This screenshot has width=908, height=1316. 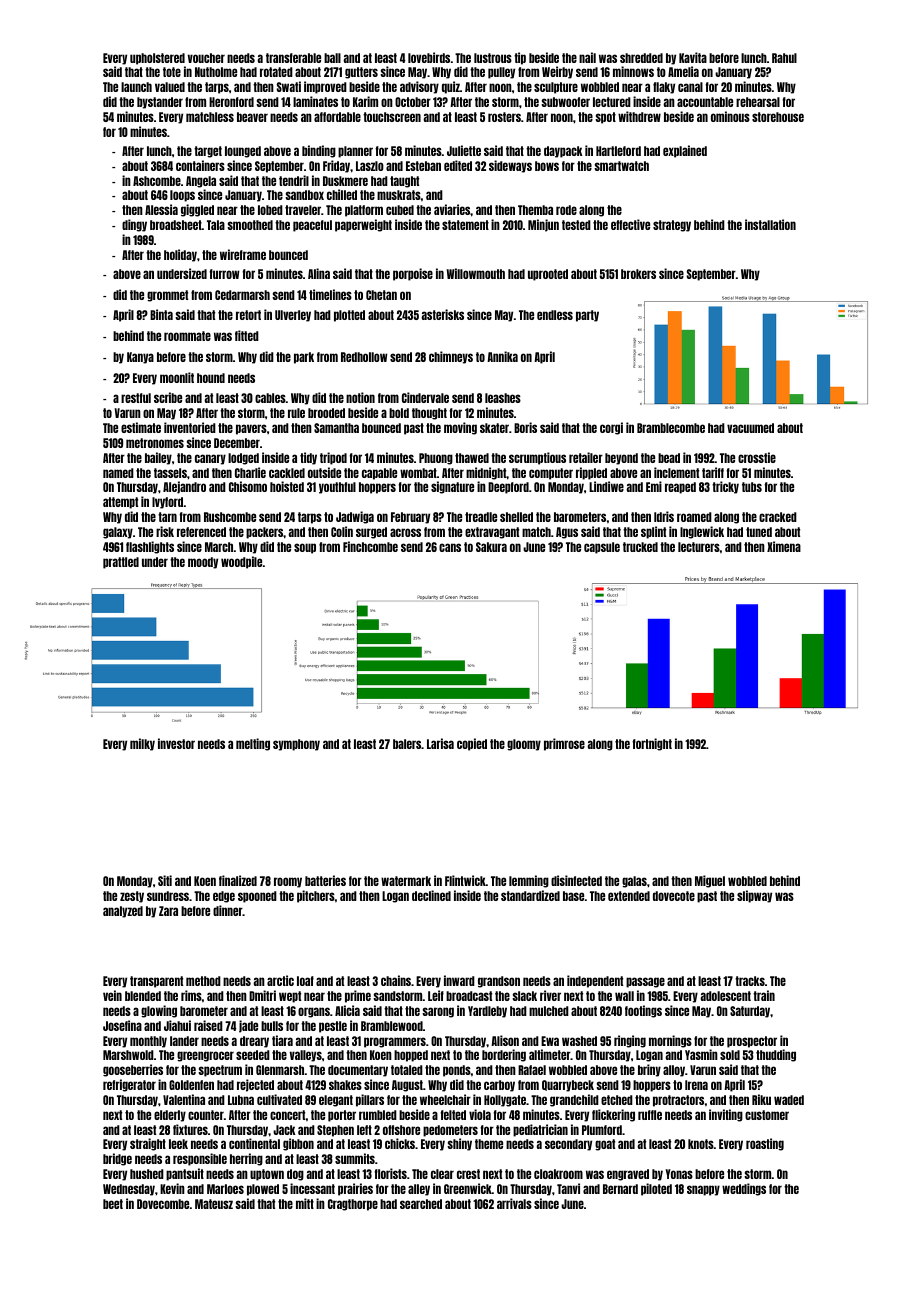 What do you see at coordinates (754, 896) in the screenshot?
I see `slipway` at bounding box center [754, 896].
